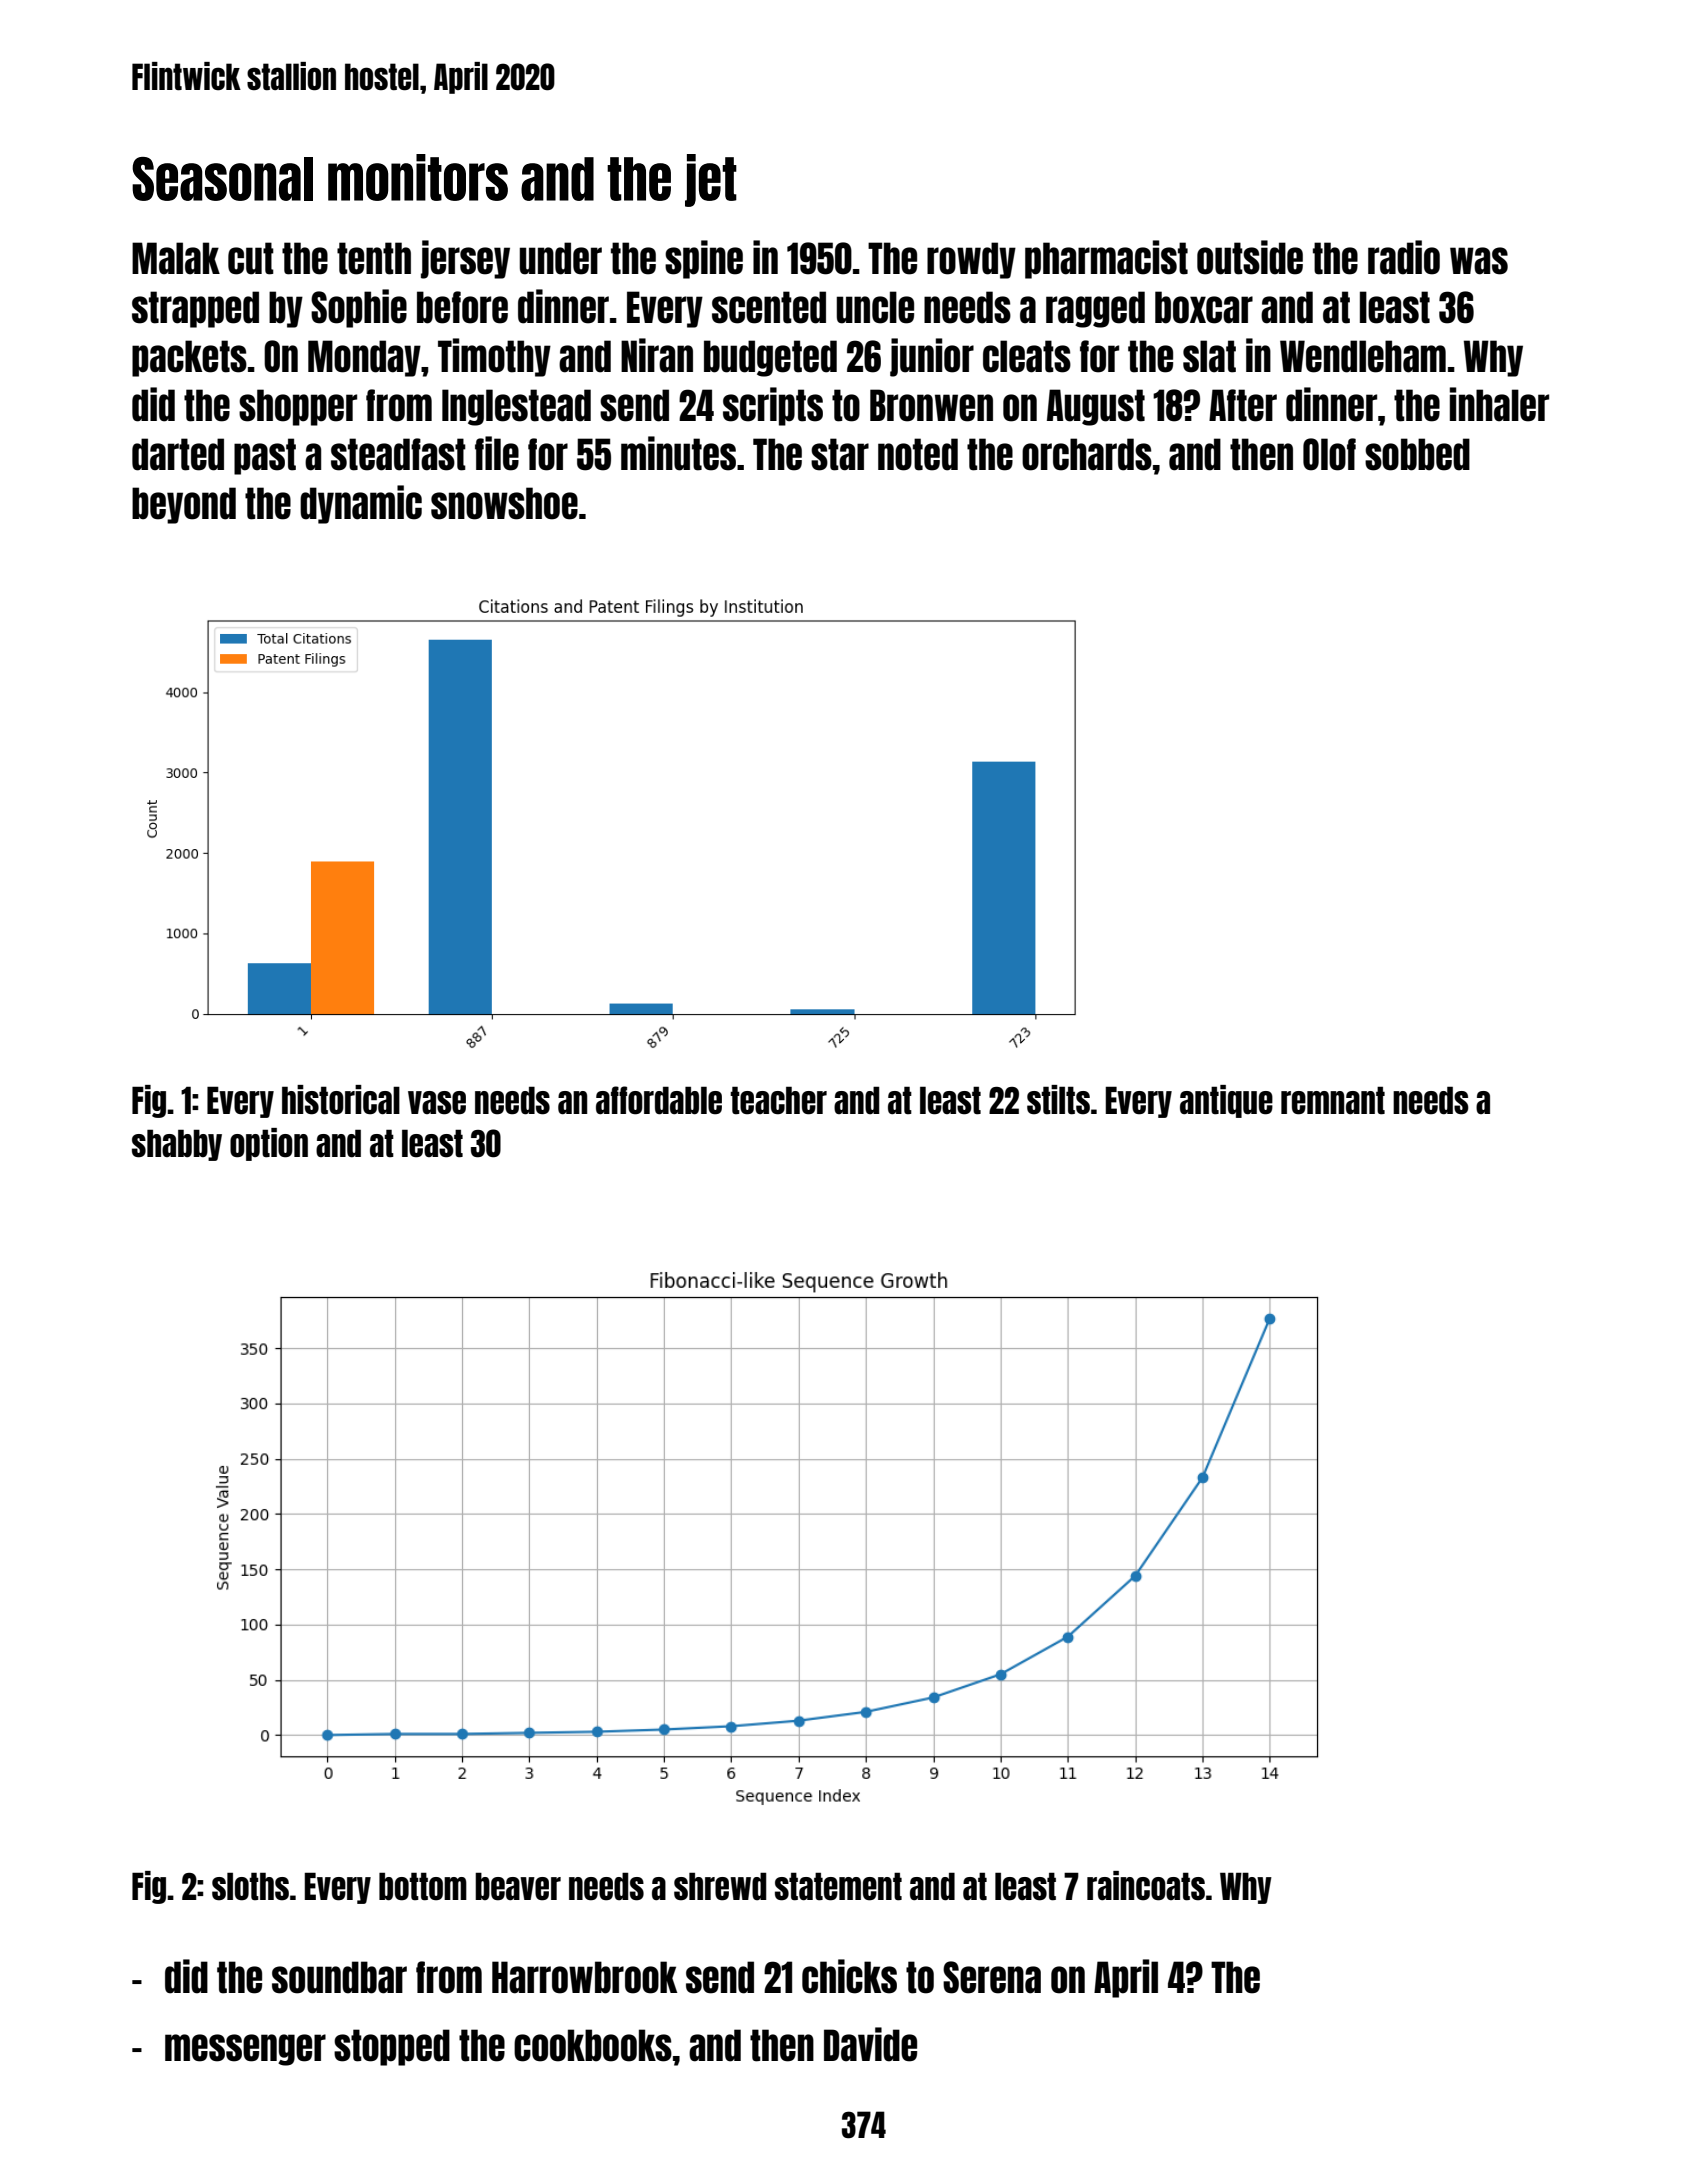  I want to click on vase, so click(437, 1103).
